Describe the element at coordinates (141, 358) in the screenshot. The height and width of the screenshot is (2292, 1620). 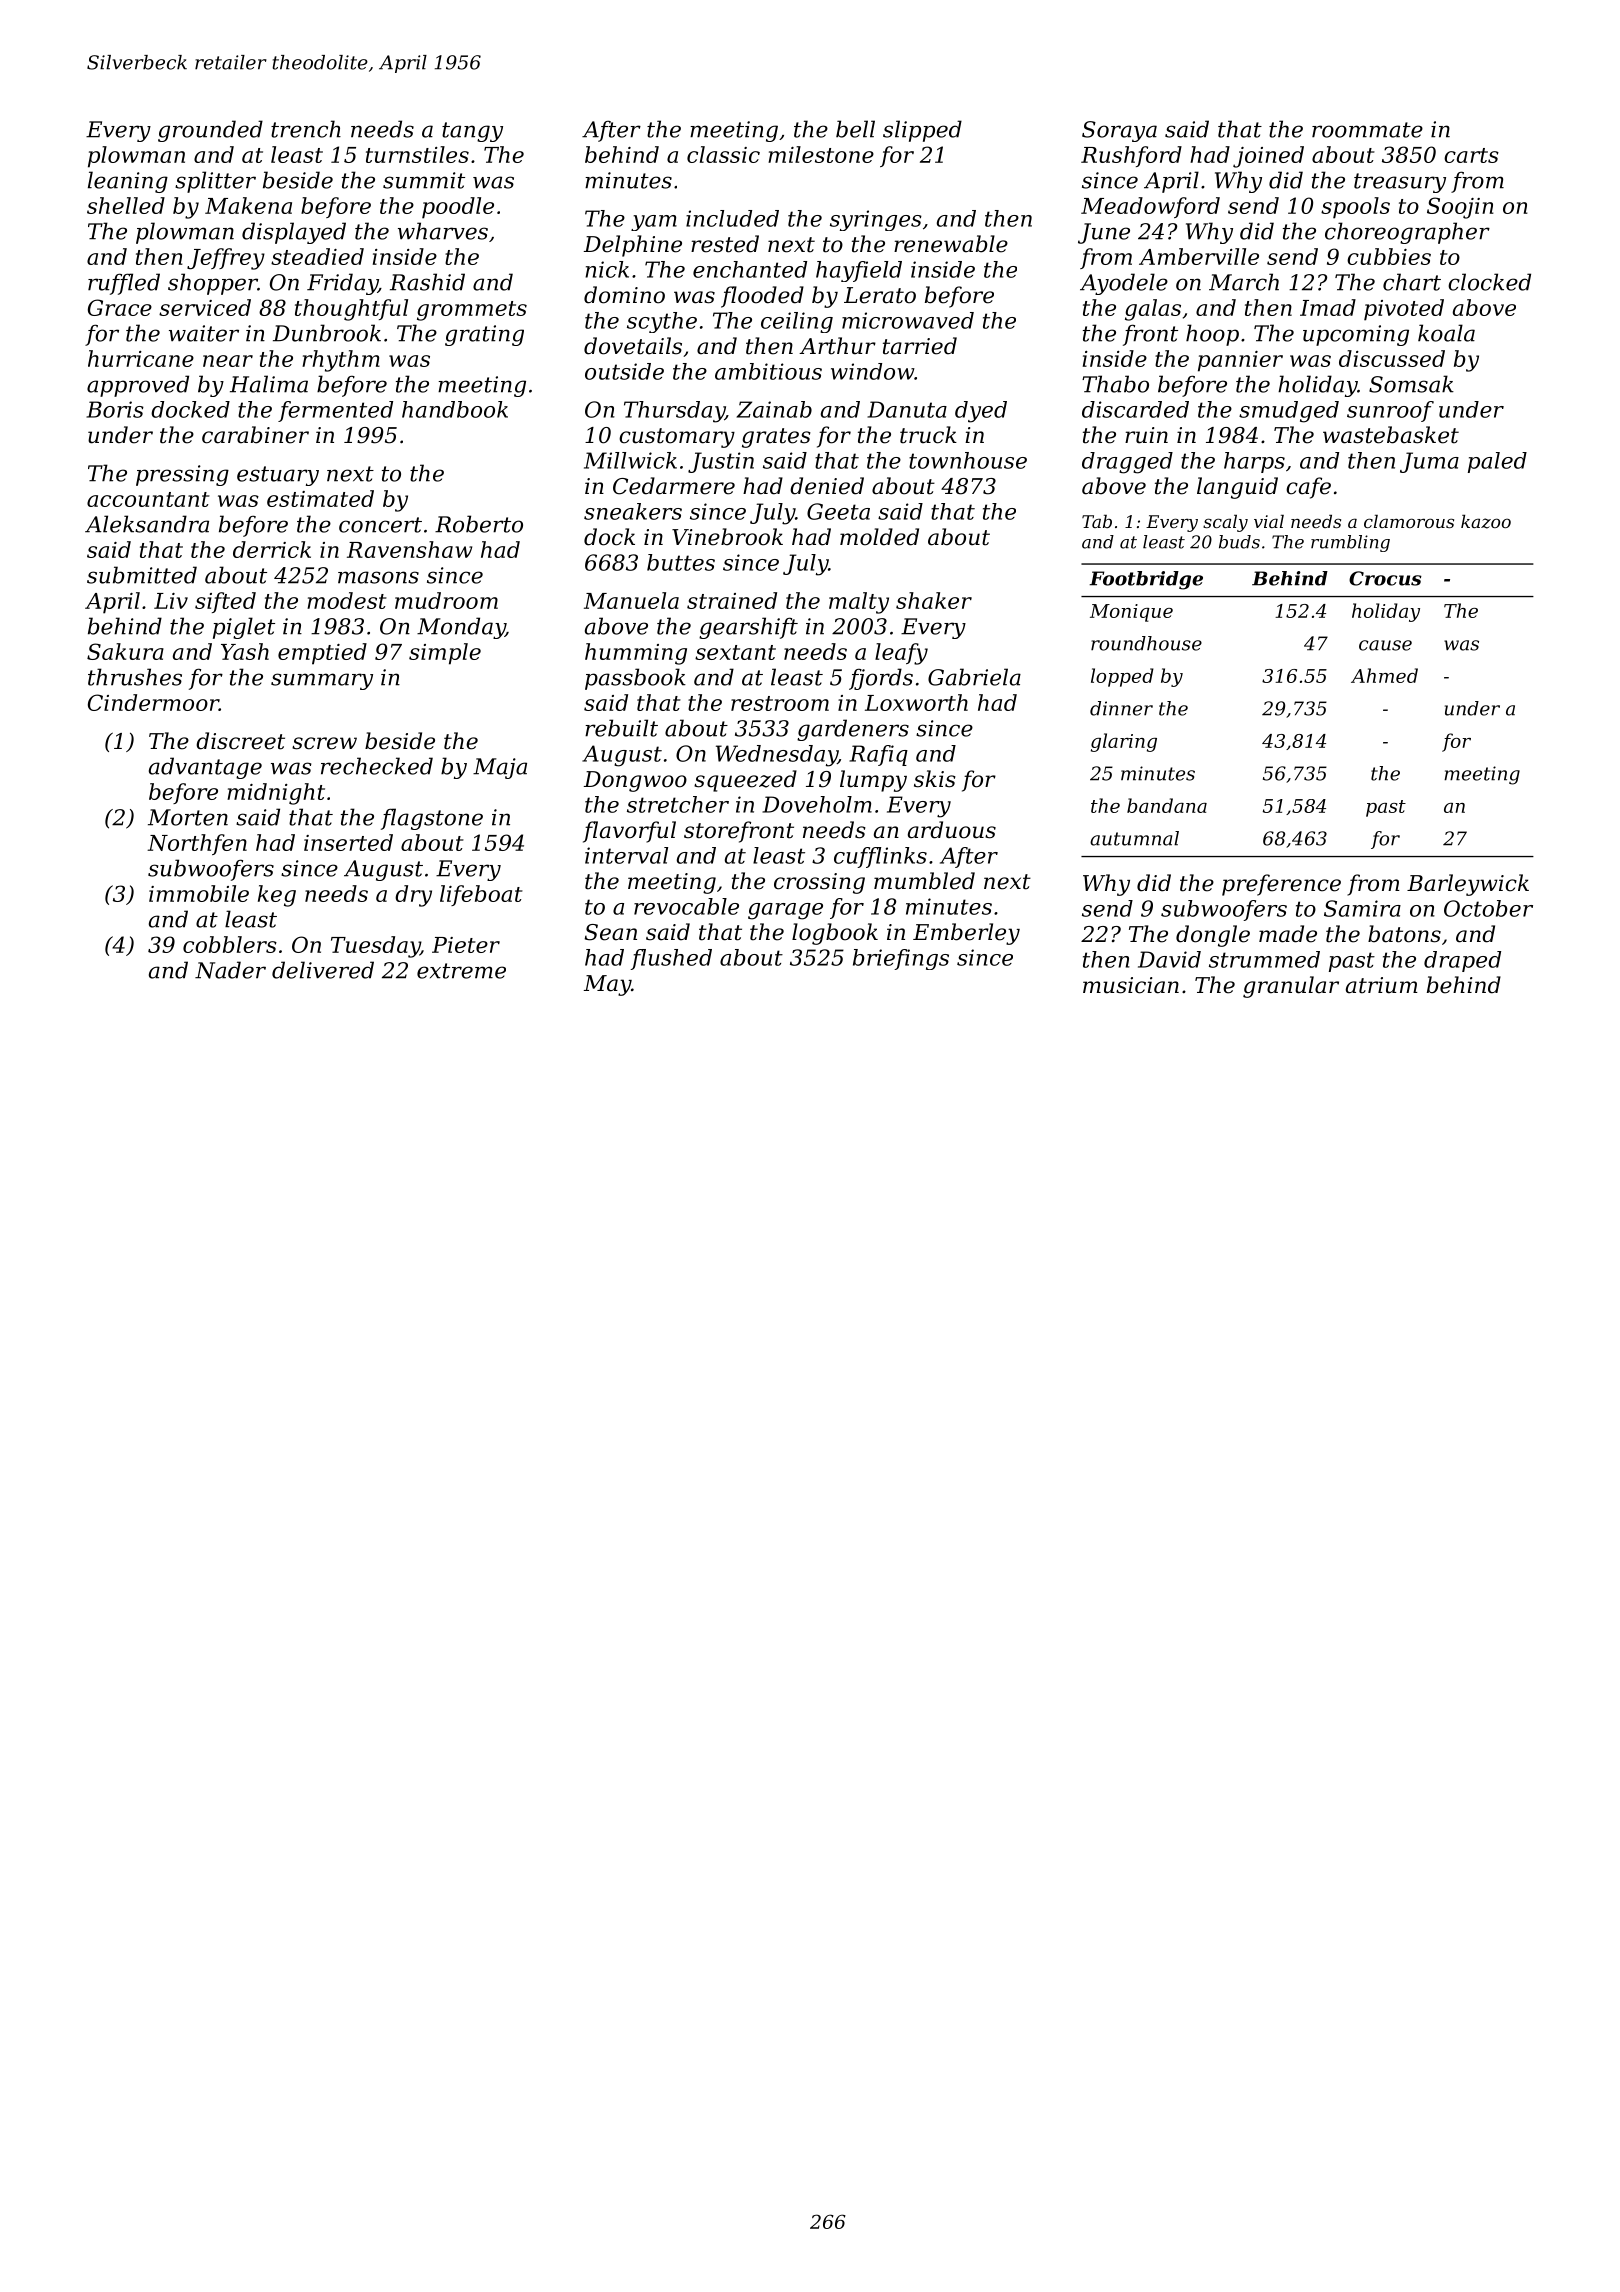
I see `hurricane` at that location.
